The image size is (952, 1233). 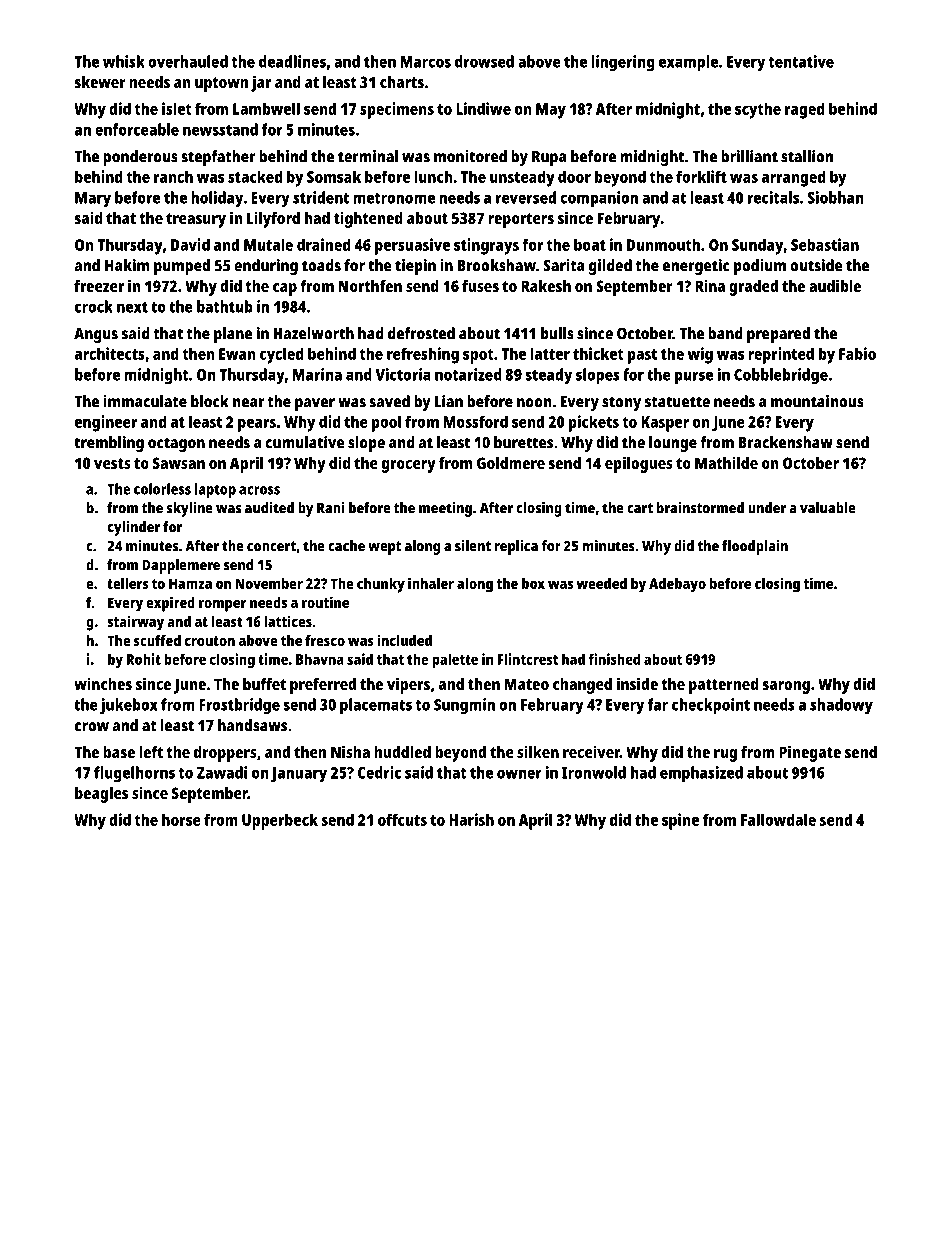 What do you see at coordinates (368, 156) in the screenshot?
I see `terminal` at bounding box center [368, 156].
